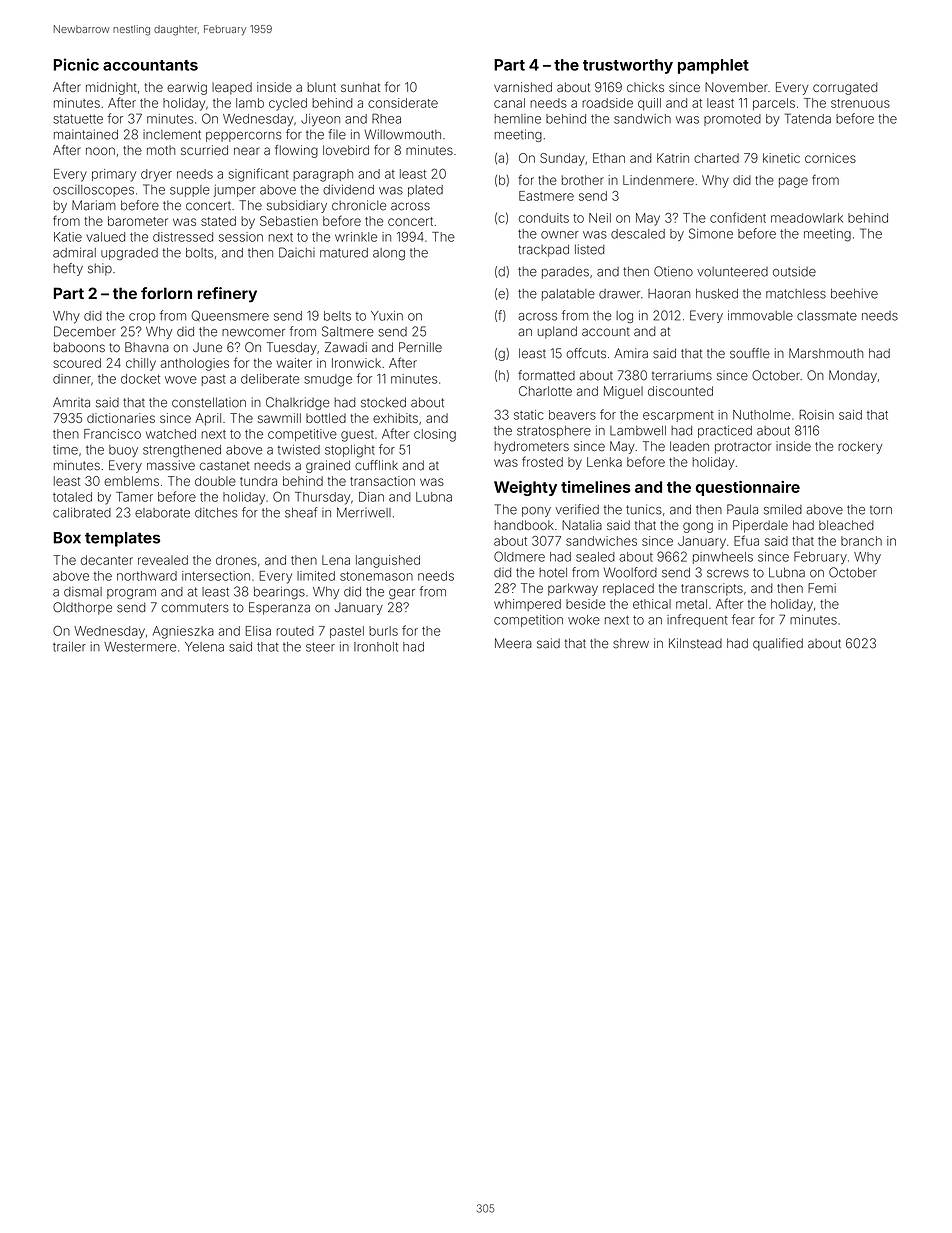  Describe the element at coordinates (138, 221) in the document. I see `barometer` at that location.
